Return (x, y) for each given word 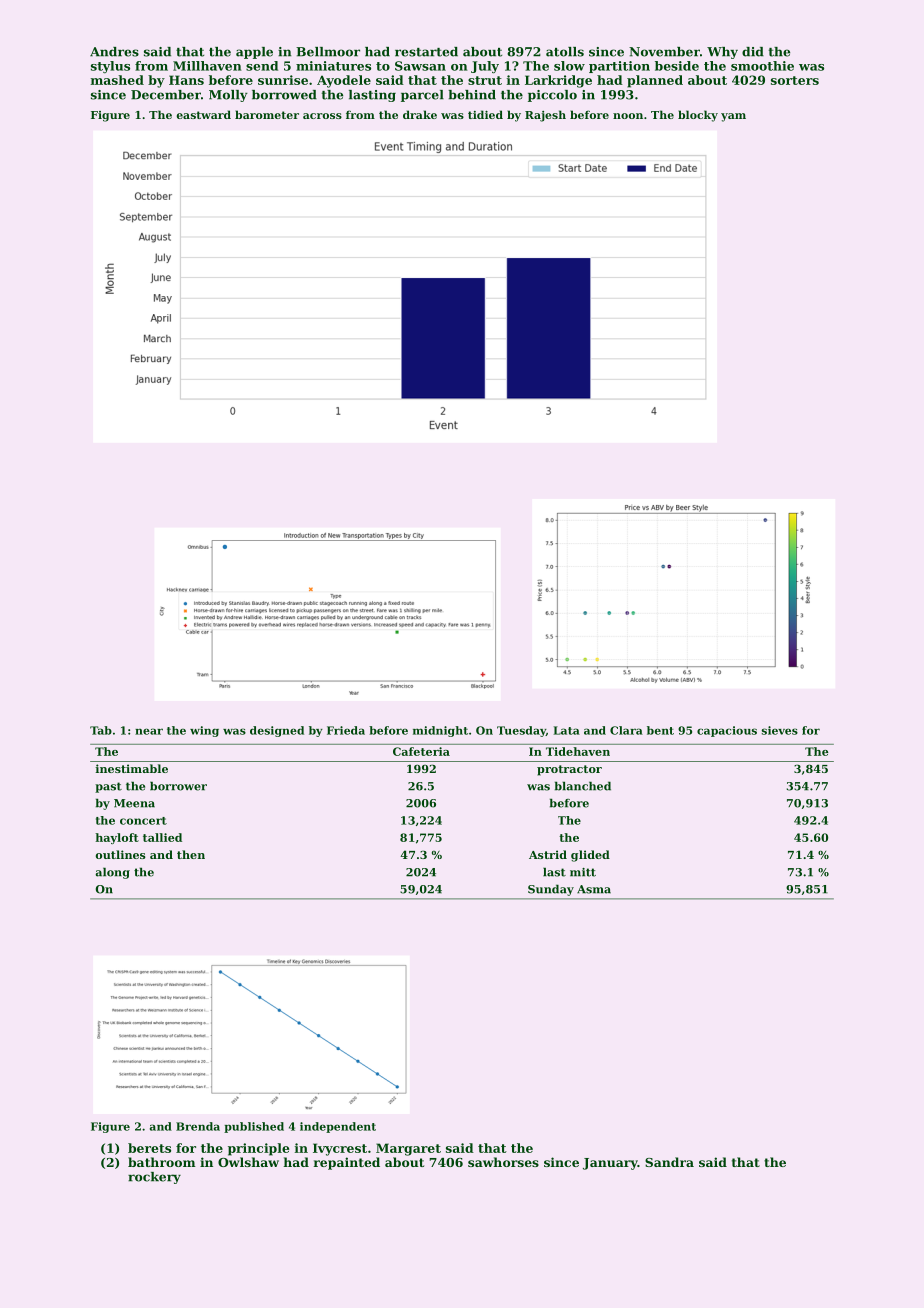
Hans (186, 80)
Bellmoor (328, 52)
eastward (204, 114)
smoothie (762, 66)
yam (733, 117)
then (191, 854)
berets (149, 1148)
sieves (780, 730)
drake (420, 114)
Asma (594, 889)
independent (338, 1127)
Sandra (669, 1162)
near (149, 731)
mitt (583, 872)
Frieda (346, 730)
